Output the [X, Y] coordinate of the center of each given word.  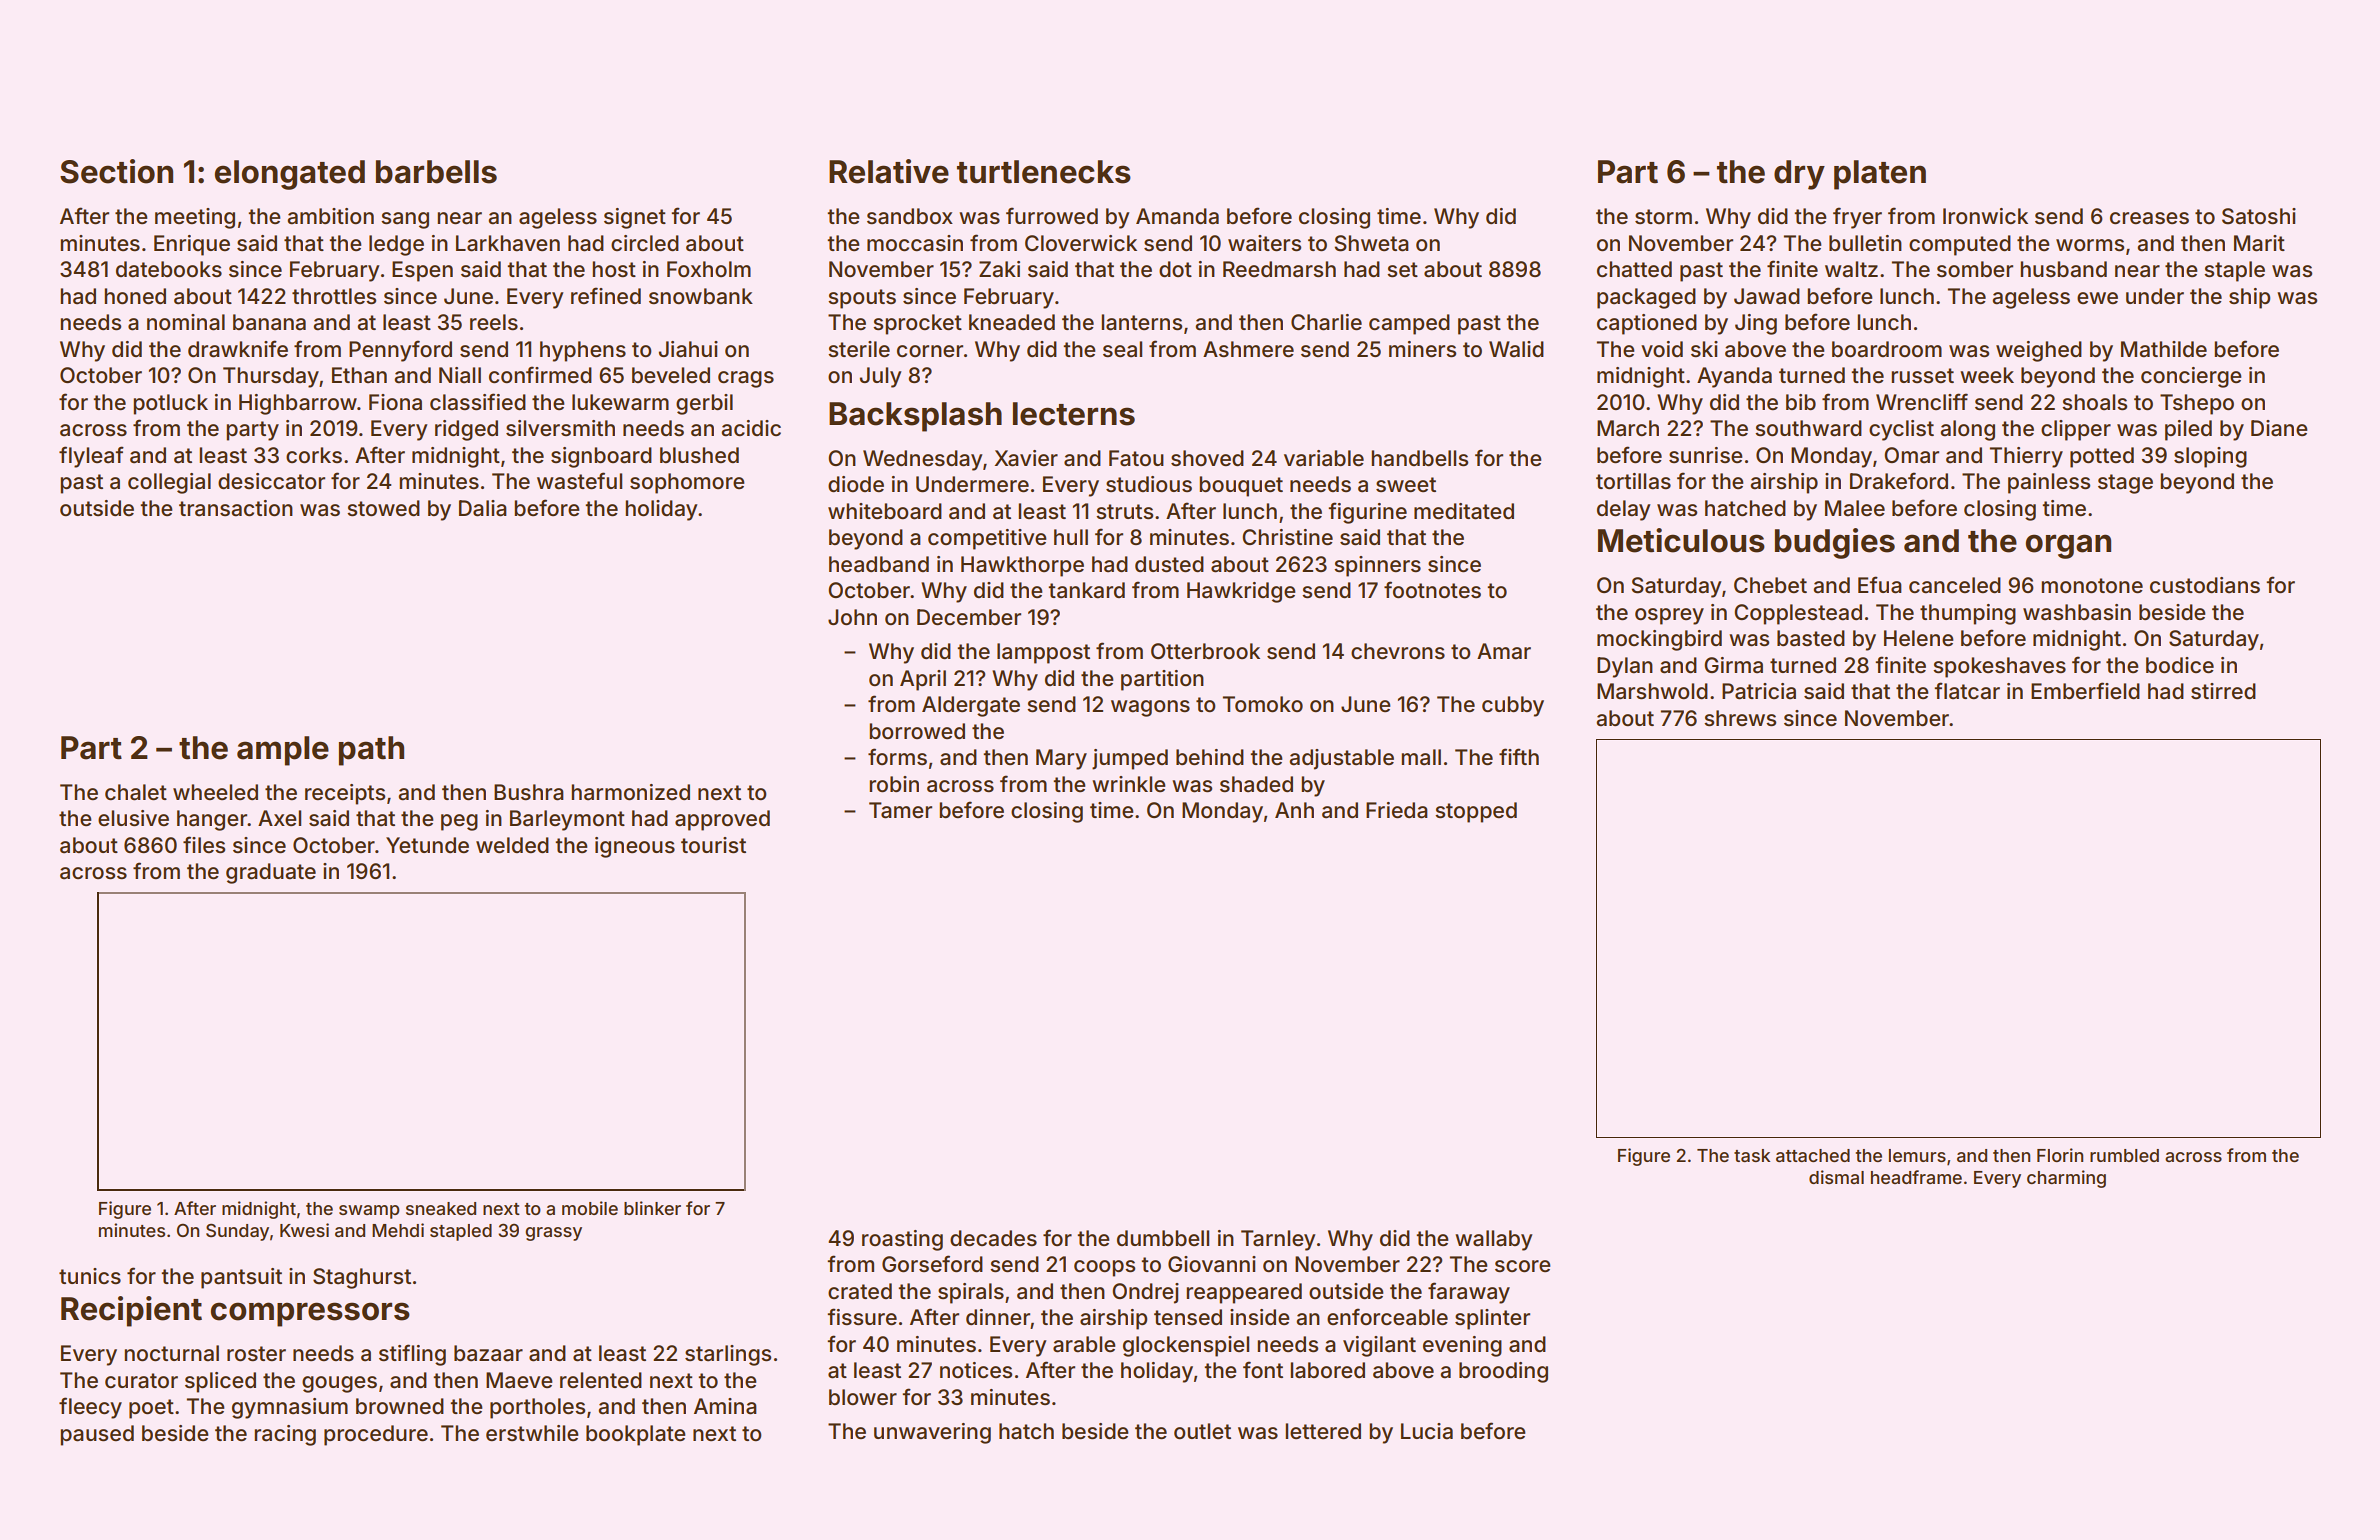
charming [2066, 1179]
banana [269, 322]
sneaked [441, 1208]
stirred [2223, 691]
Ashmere [1248, 349]
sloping [2210, 457]
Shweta [1371, 243]
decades [993, 1238]
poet [151, 1409]
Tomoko [1263, 704]
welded [512, 845]
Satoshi [2259, 216]
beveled [671, 375]
